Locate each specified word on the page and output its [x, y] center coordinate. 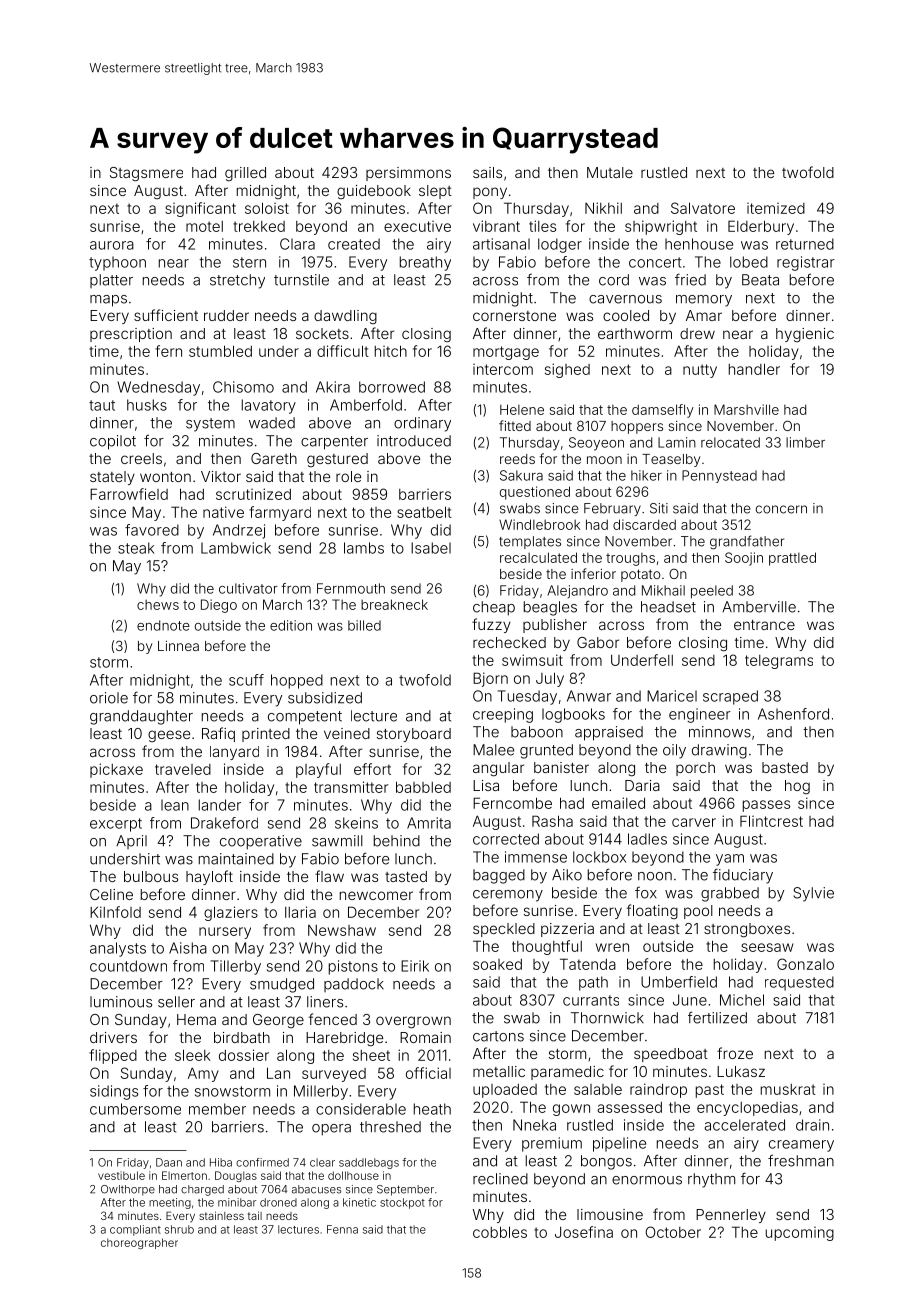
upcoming [800, 1234]
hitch [391, 351]
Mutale [610, 172]
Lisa [486, 785]
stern [249, 262]
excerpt [116, 825]
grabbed [730, 894]
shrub [179, 1229]
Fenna [342, 1229]
